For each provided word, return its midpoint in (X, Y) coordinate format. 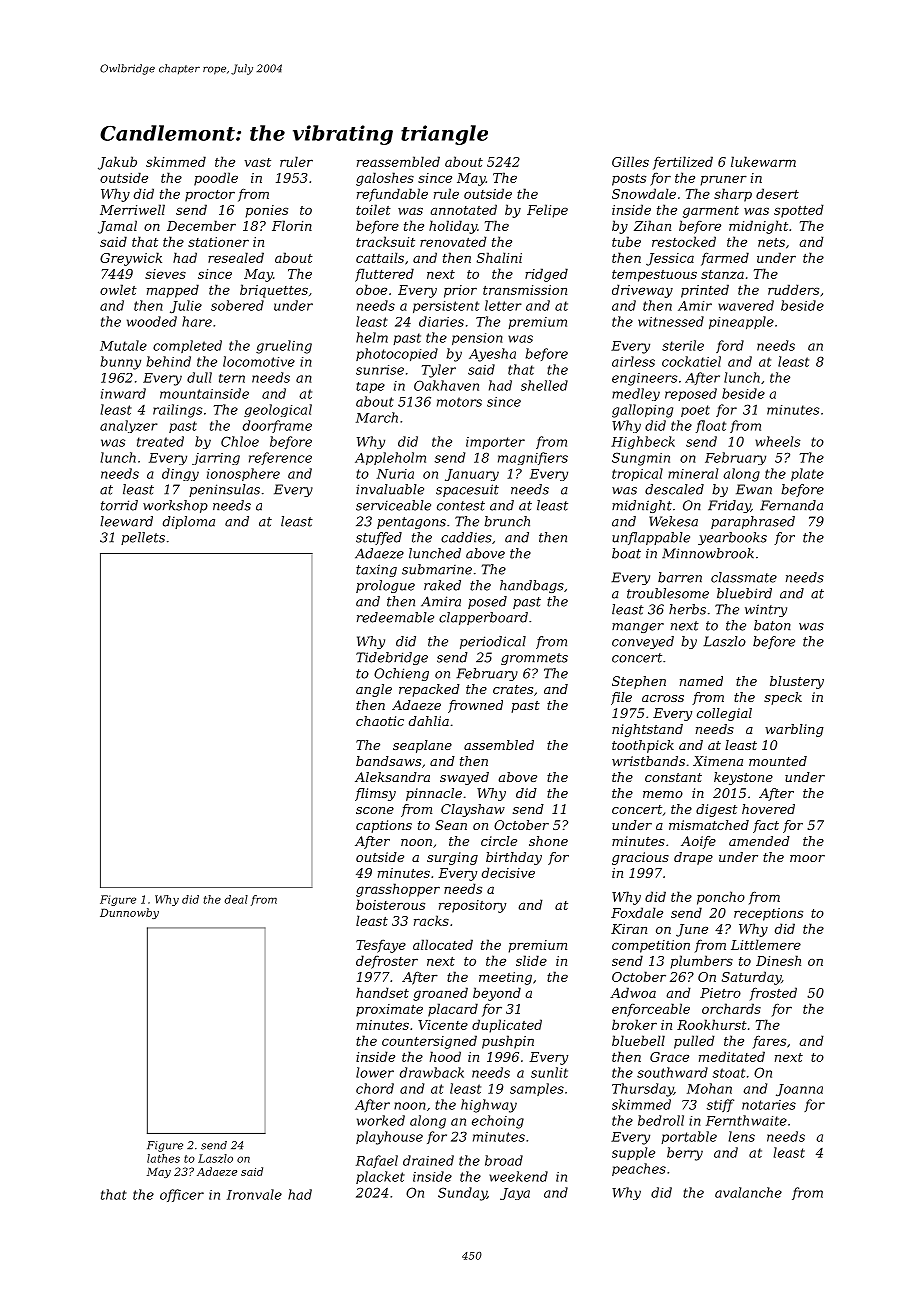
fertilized (683, 163)
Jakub (117, 163)
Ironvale (254, 1194)
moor (807, 858)
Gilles (630, 161)
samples (537, 1089)
